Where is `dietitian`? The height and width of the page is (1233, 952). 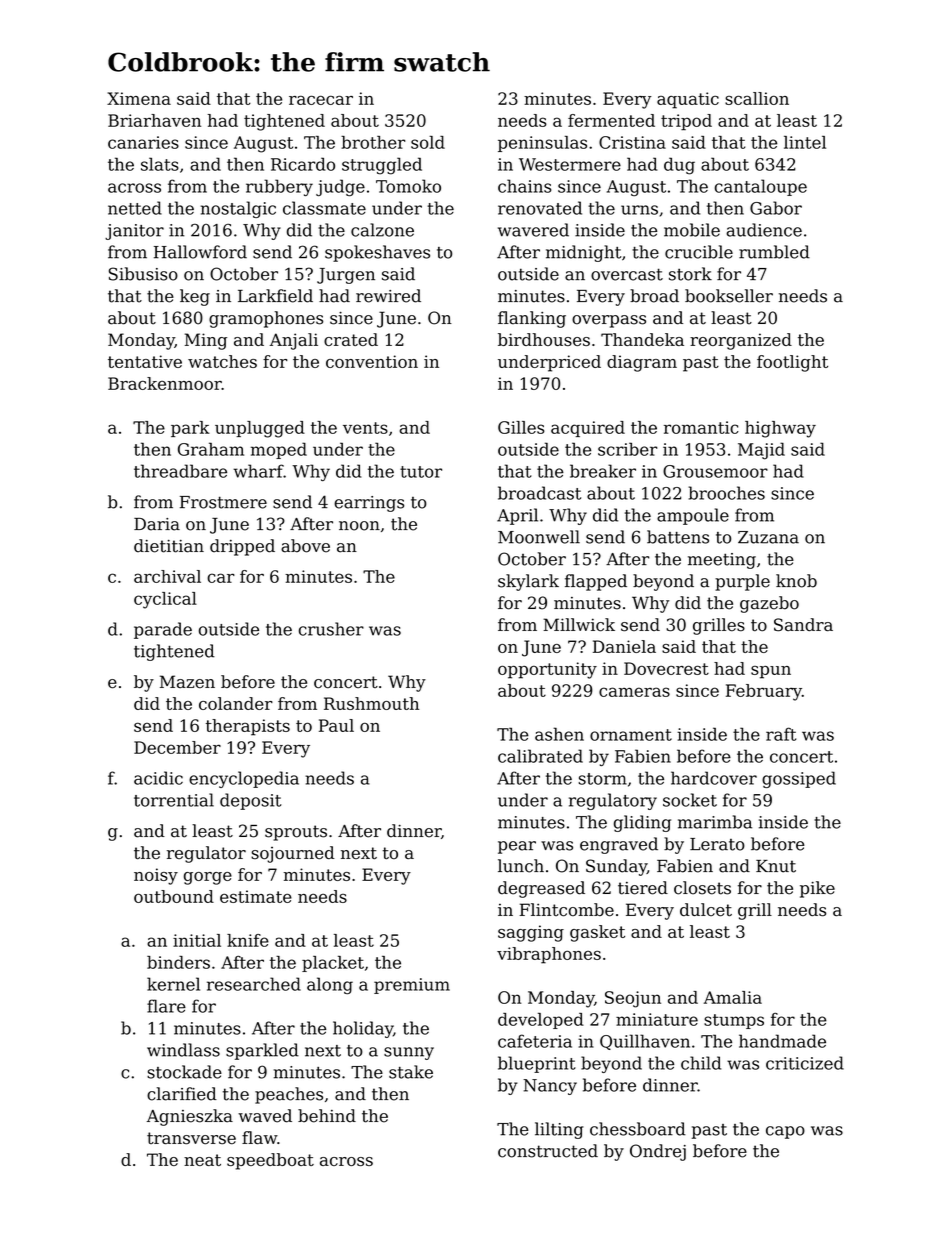 dietitian is located at coordinates (169, 546).
